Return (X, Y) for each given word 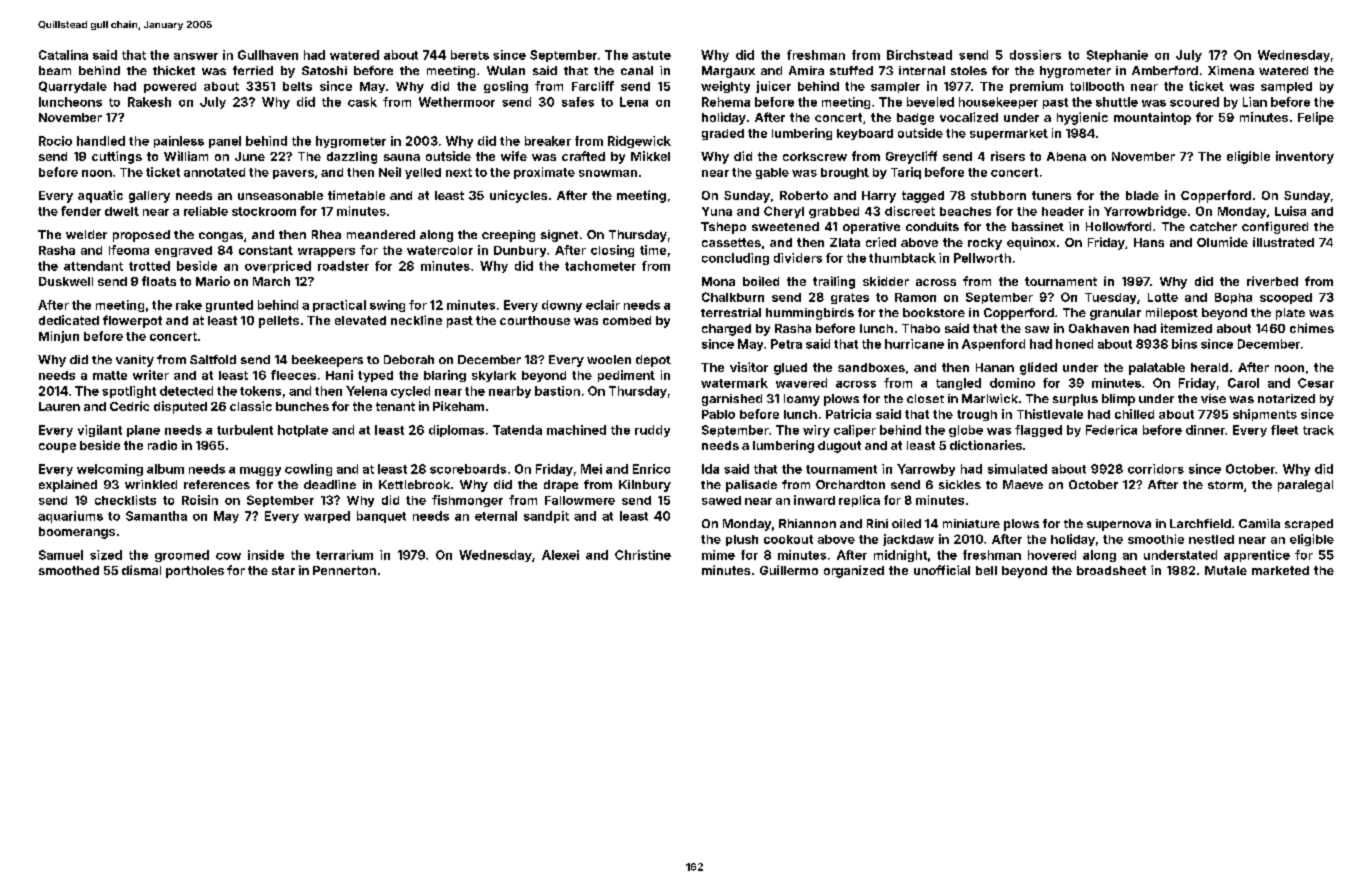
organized (854, 571)
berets (470, 55)
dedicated (69, 320)
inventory (1305, 157)
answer (196, 56)
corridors (1156, 469)
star (283, 570)
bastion (557, 391)
